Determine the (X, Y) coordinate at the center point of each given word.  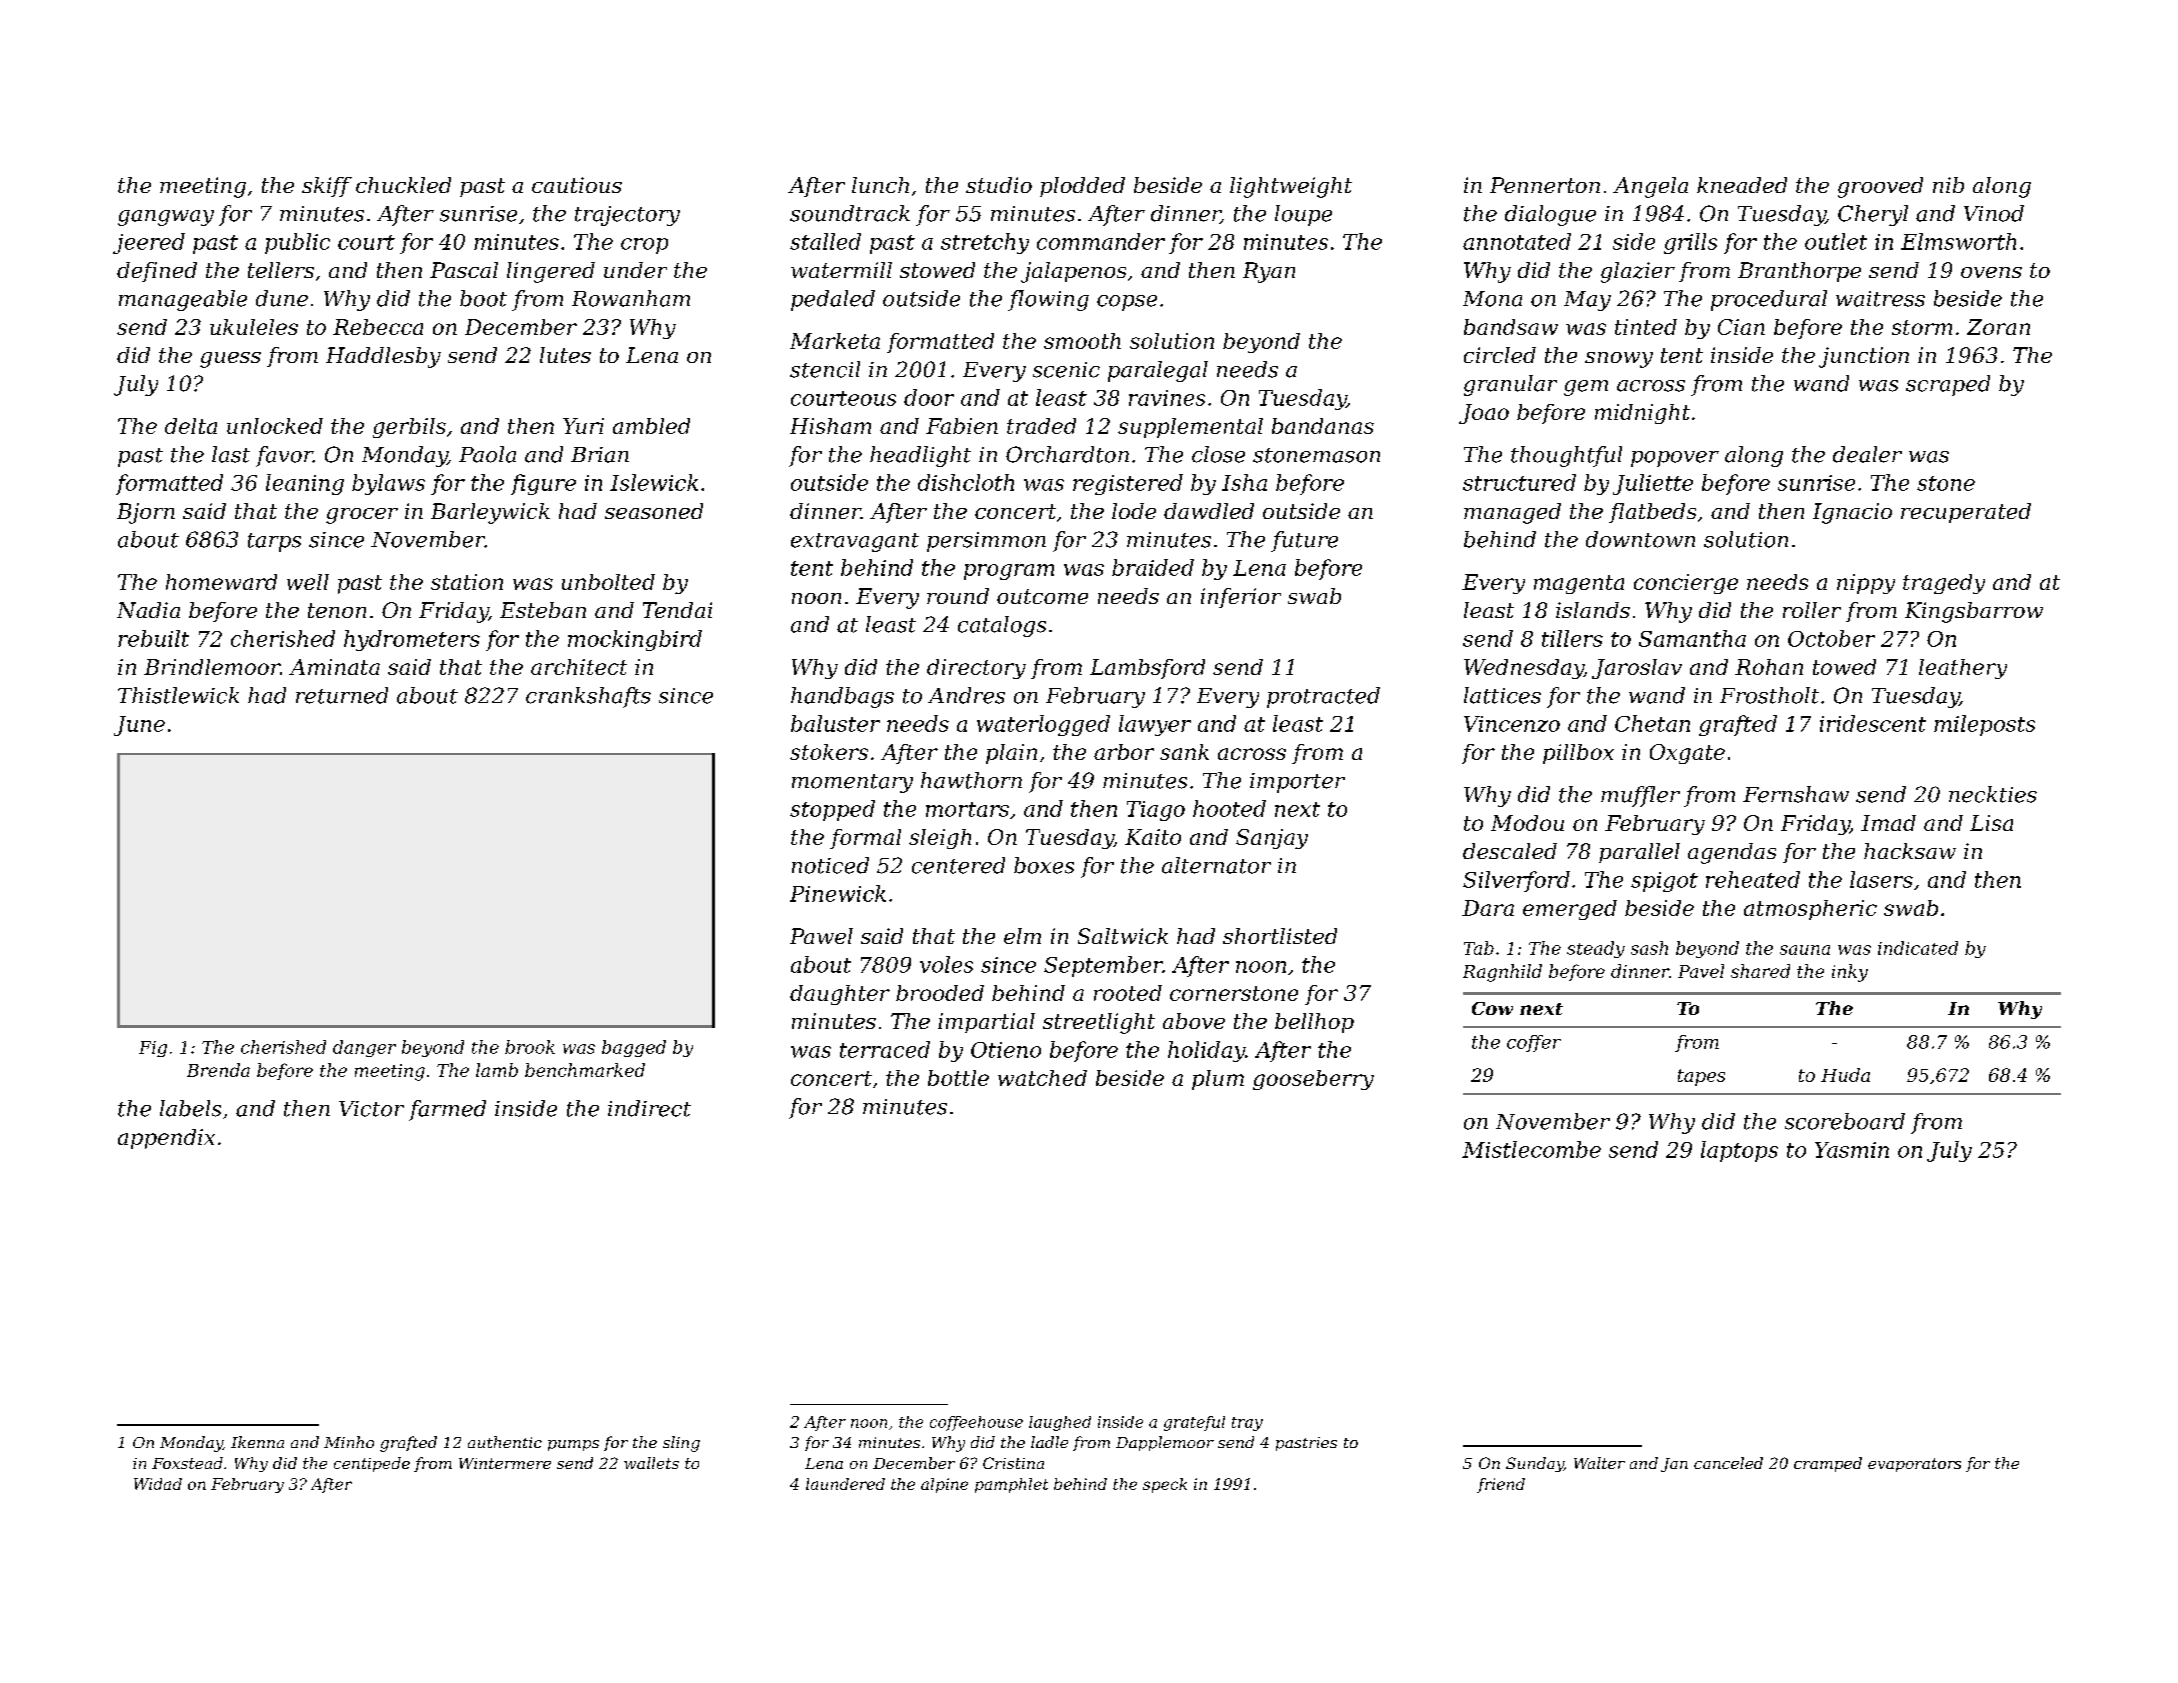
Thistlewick (178, 695)
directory (976, 669)
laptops (1739, 1151)
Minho (349, 1442)
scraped (1948, 385)
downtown (1640, 539)
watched (1042, 1078)
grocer (362, 516)
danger (364, 1048)
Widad (158, 1484)
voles (946, 964)
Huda (1845, 1075)
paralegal (1158, 371)
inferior (1241, 598)
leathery (1963, 669)
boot (483, 298)
